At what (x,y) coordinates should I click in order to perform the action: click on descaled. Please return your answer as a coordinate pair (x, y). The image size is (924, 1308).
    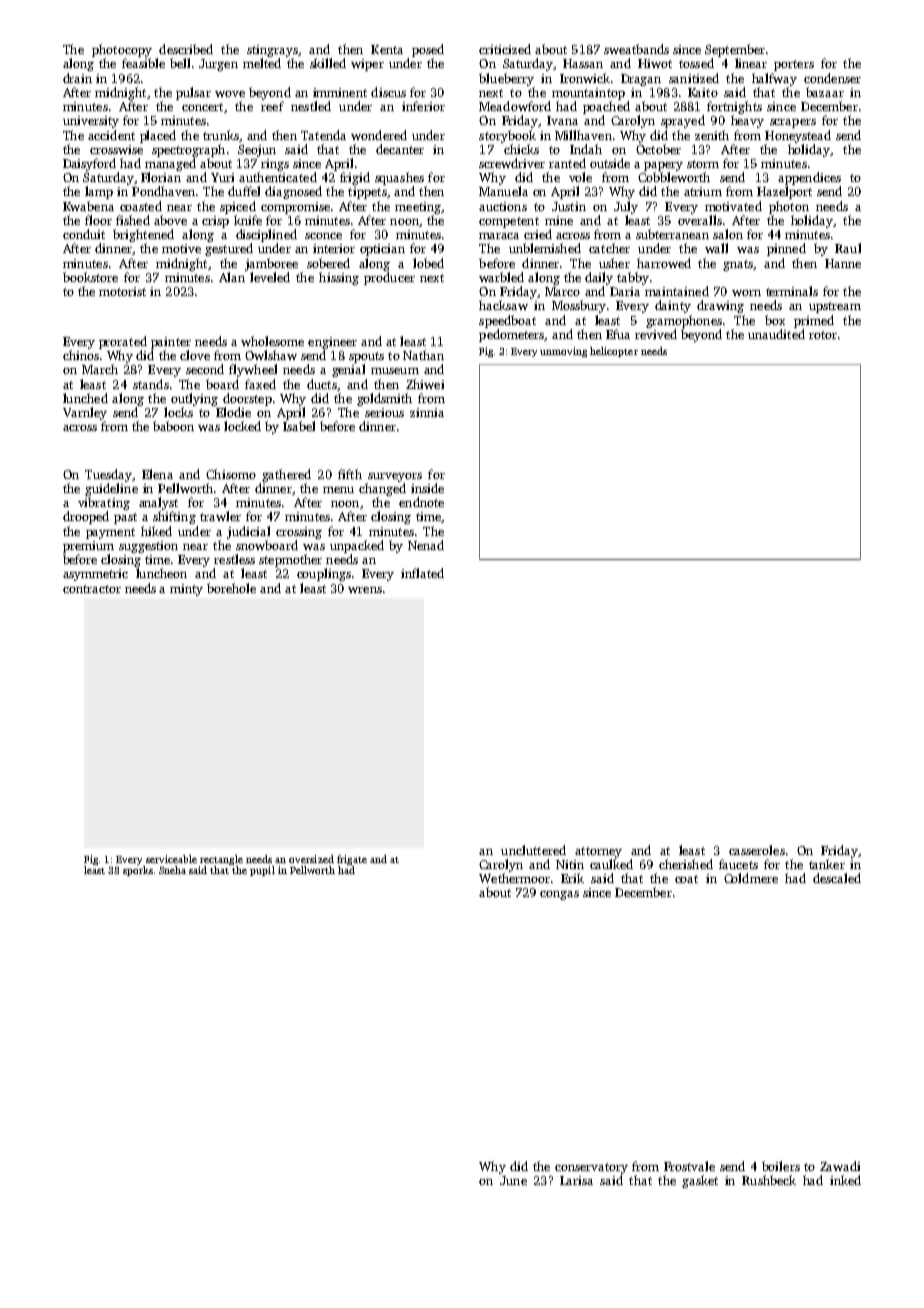
    Looking at the image, I should click on (837, 878).
